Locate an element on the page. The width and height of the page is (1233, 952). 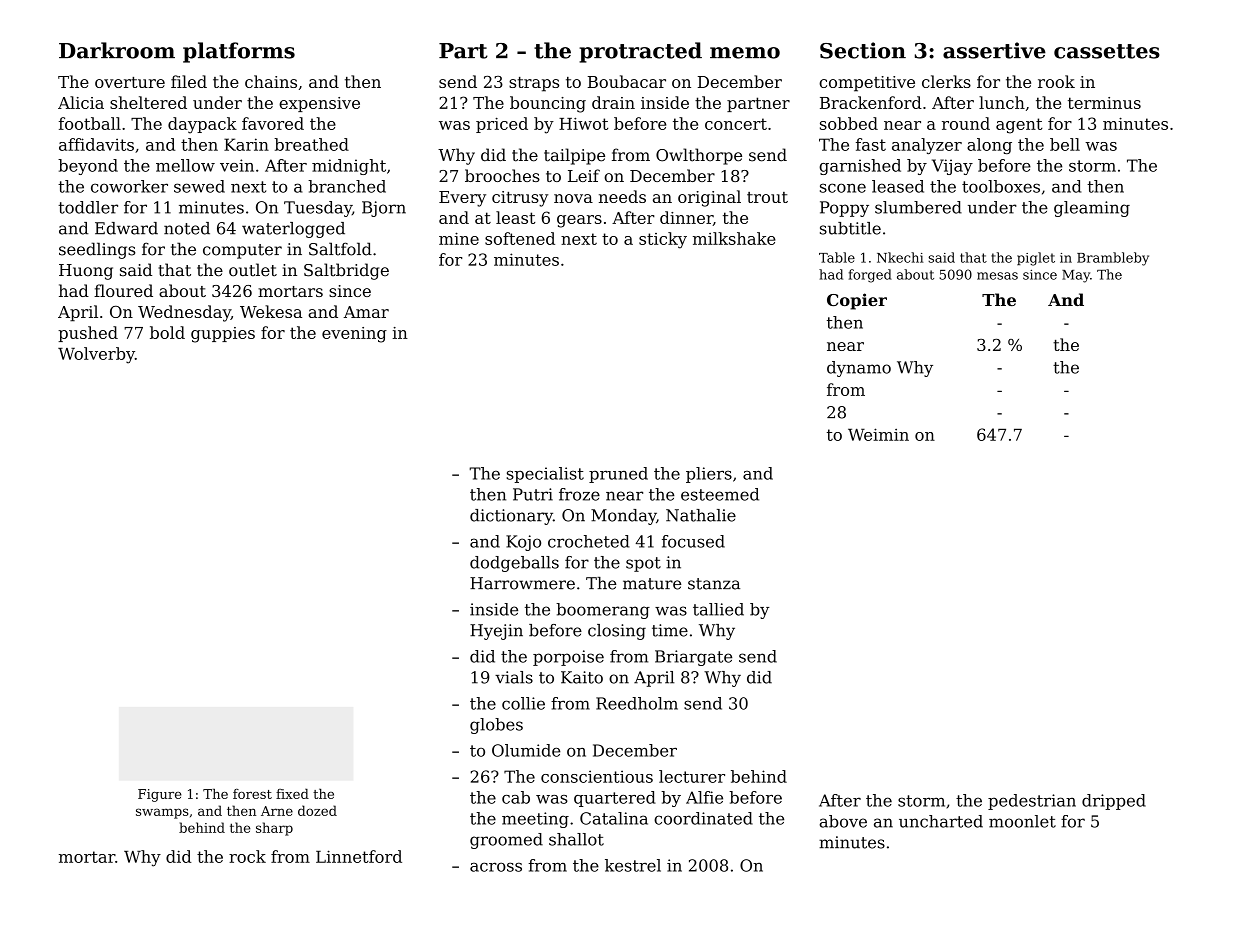
stanza is located at coordinates (714, 584).
